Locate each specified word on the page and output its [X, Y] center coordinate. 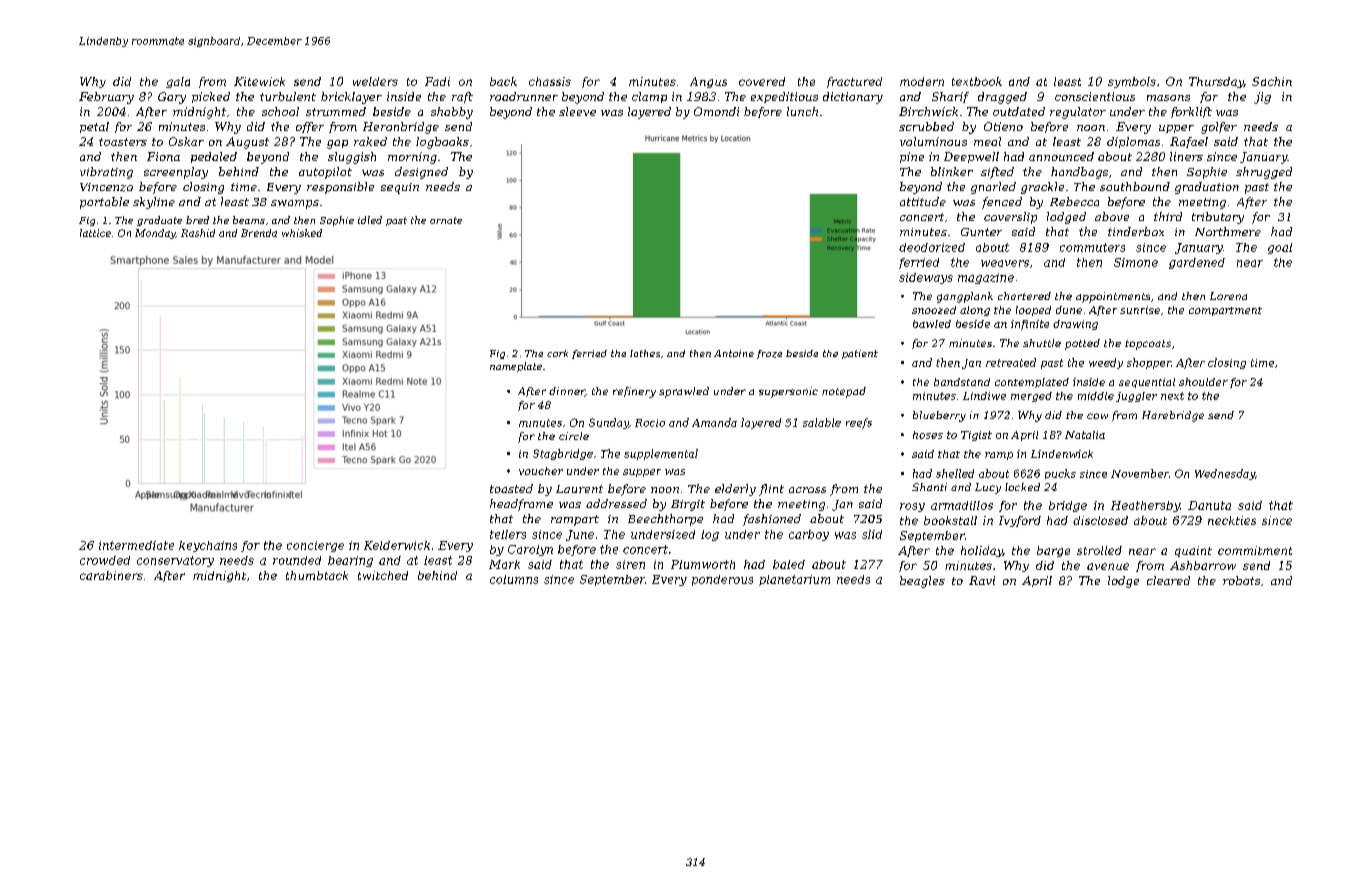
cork [557, 353]
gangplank [965, 297]
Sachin [1272, 81]
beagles [922, 582]
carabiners [111, 575]
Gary [172, 98]
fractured [854, 82]
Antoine [734, 353]
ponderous [722, 580]
